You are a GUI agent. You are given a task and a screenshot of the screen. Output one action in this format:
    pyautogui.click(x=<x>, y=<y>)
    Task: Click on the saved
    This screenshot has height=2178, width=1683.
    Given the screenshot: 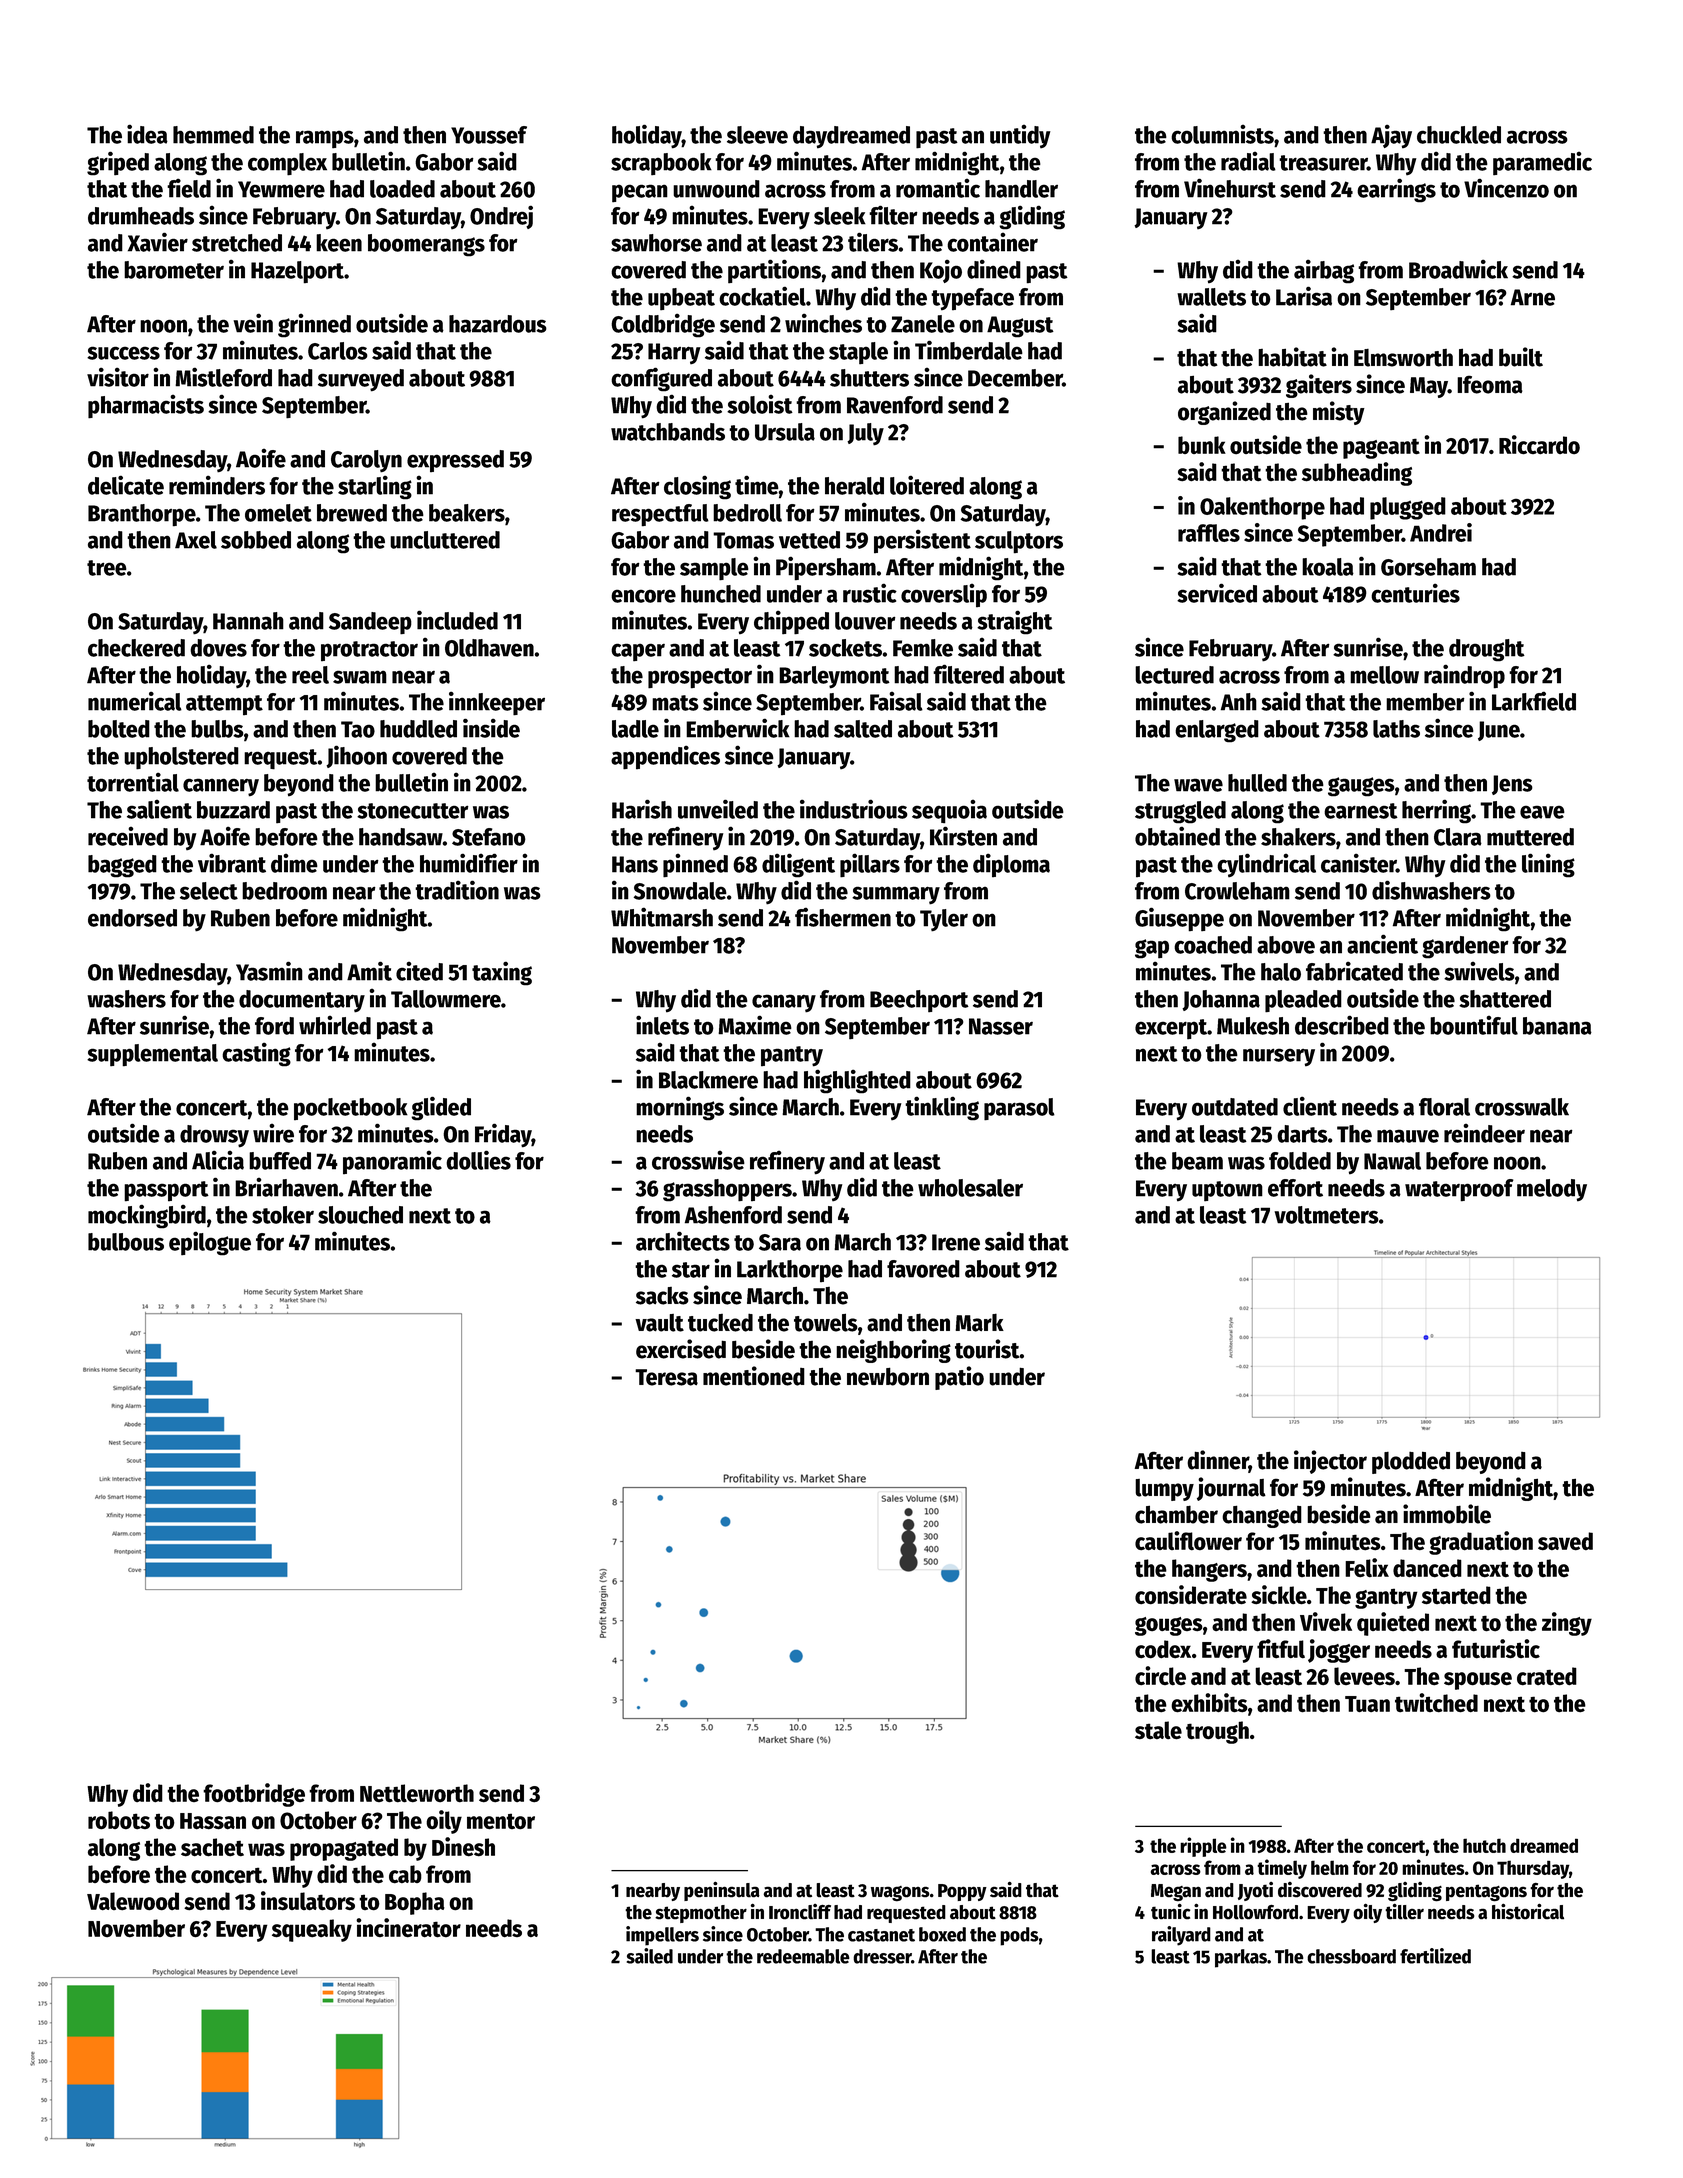 What is the action you would take?
    pyautogui.click(x=1565, y=1541)
